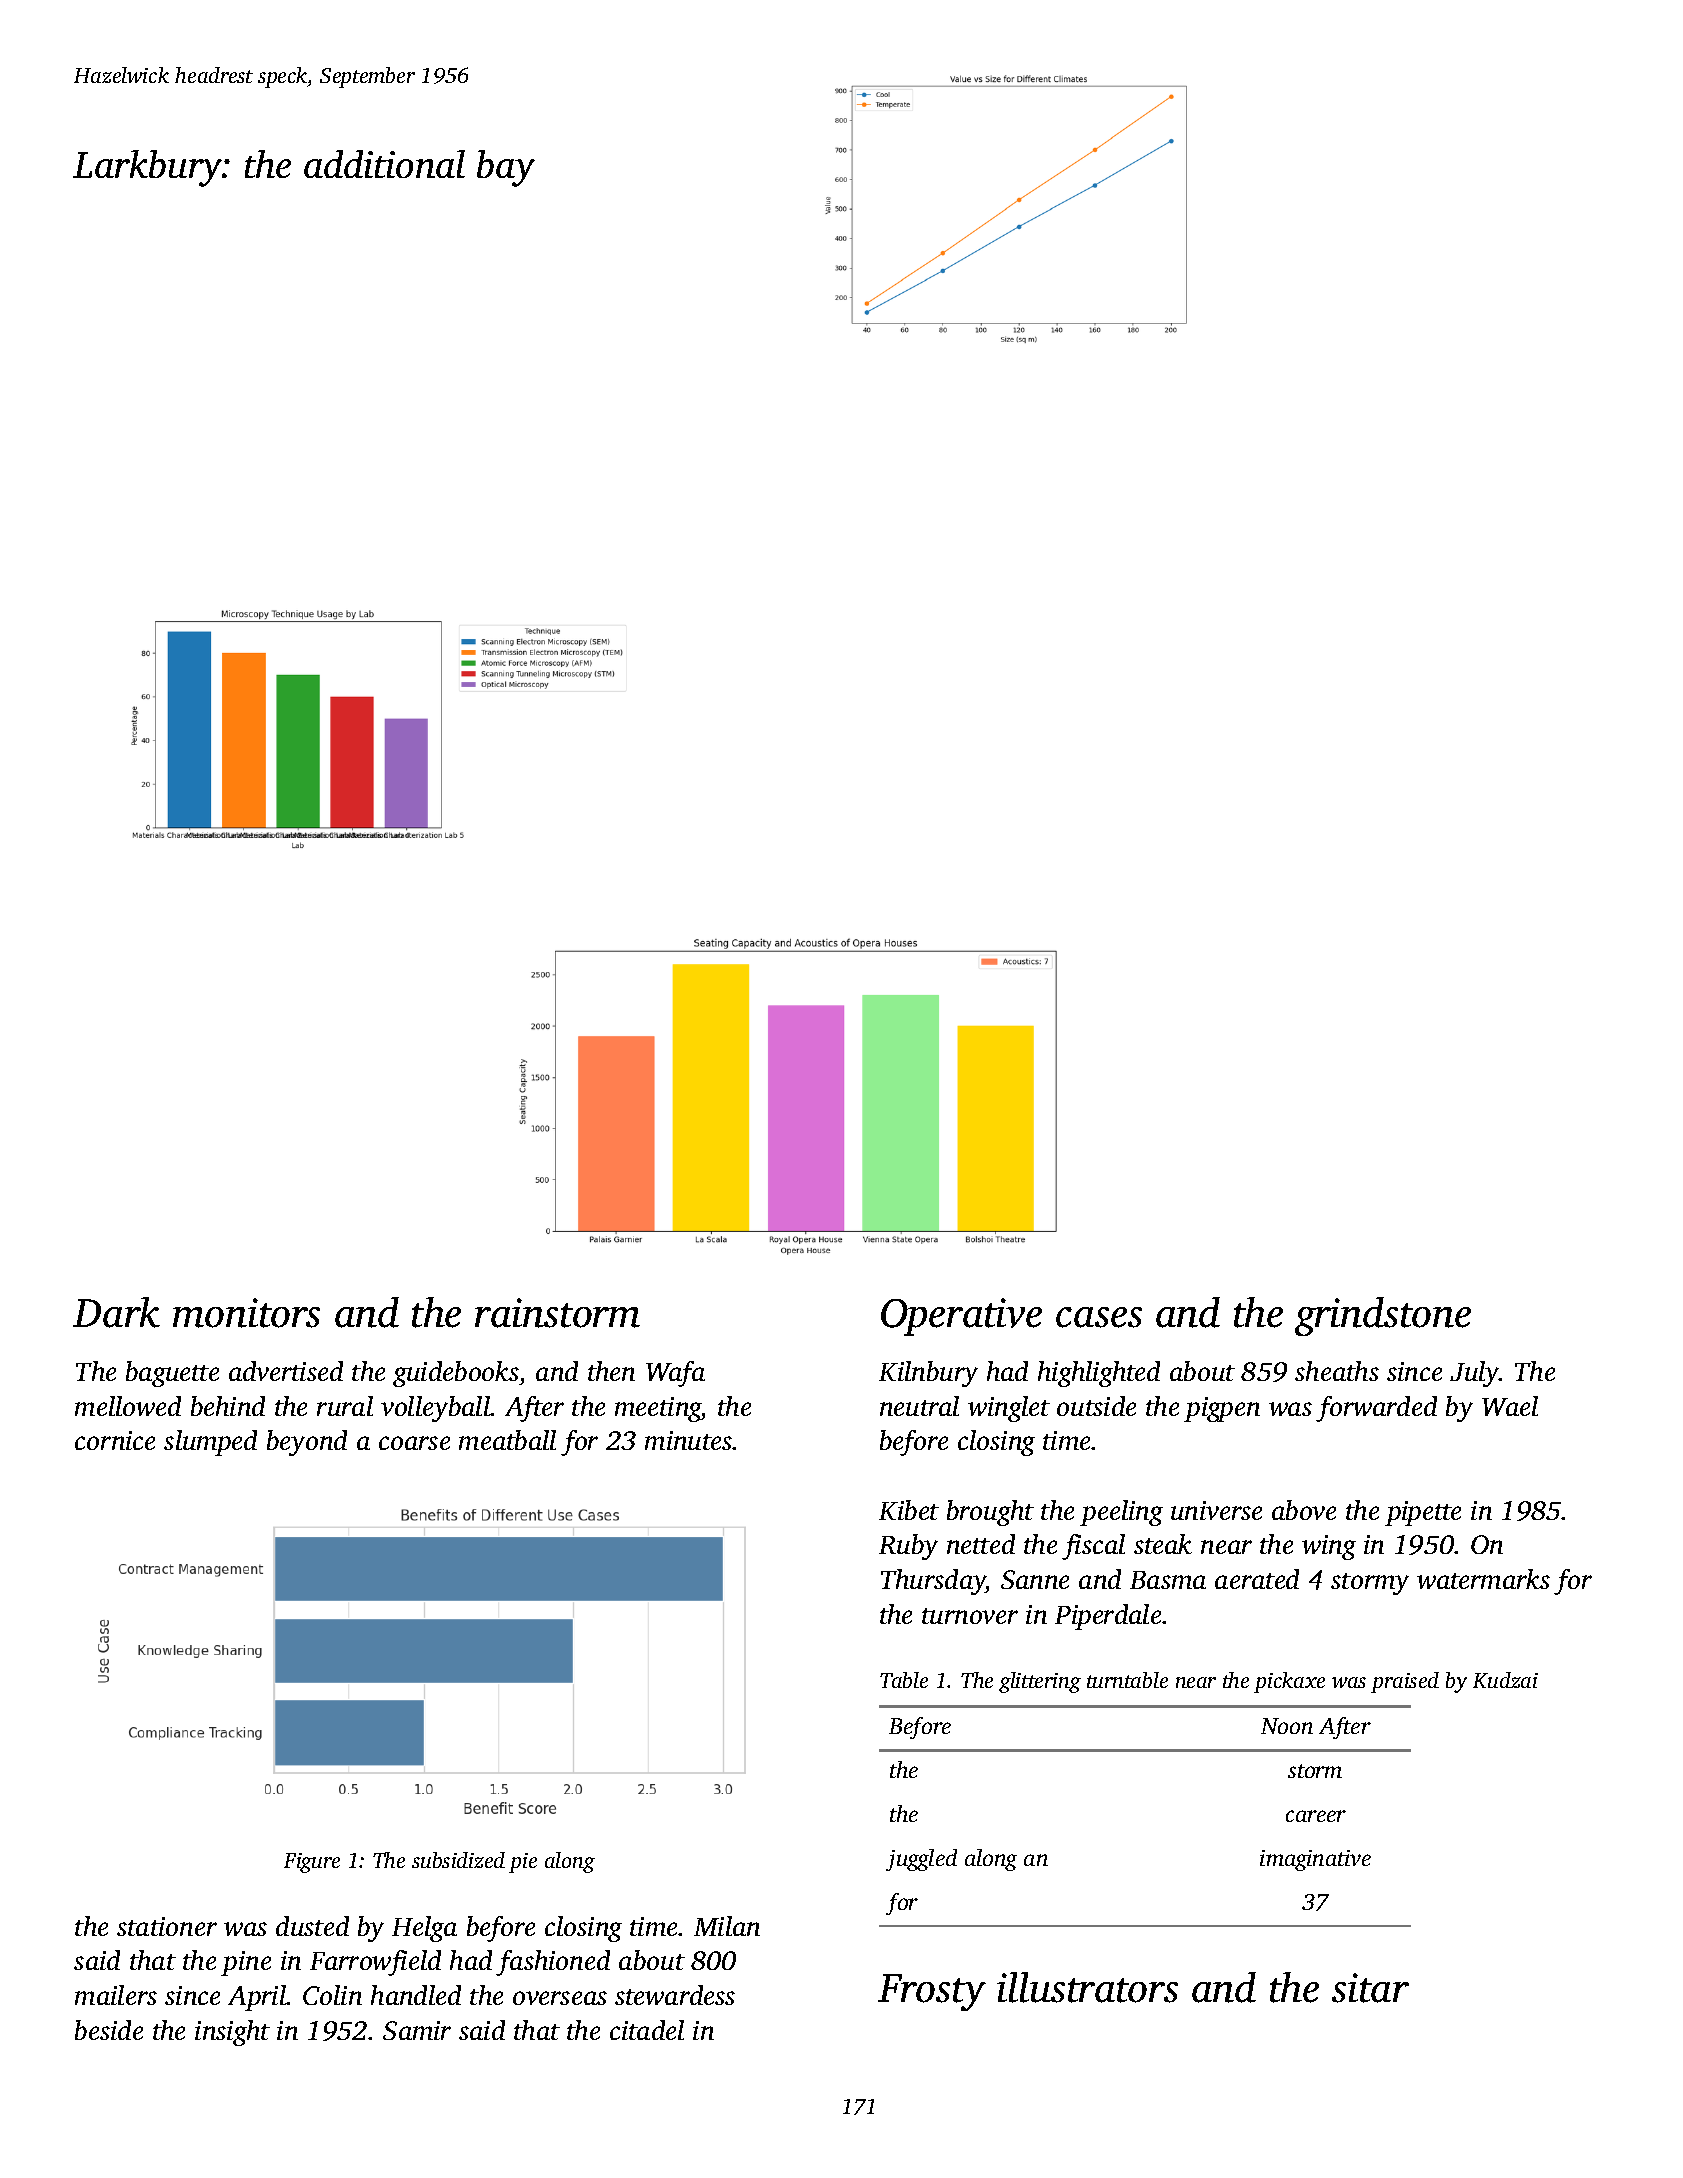  What do you see at coordinates (1315, 1860) in the document?
I see `imaginative` at bounding box center [1315, 1860].
